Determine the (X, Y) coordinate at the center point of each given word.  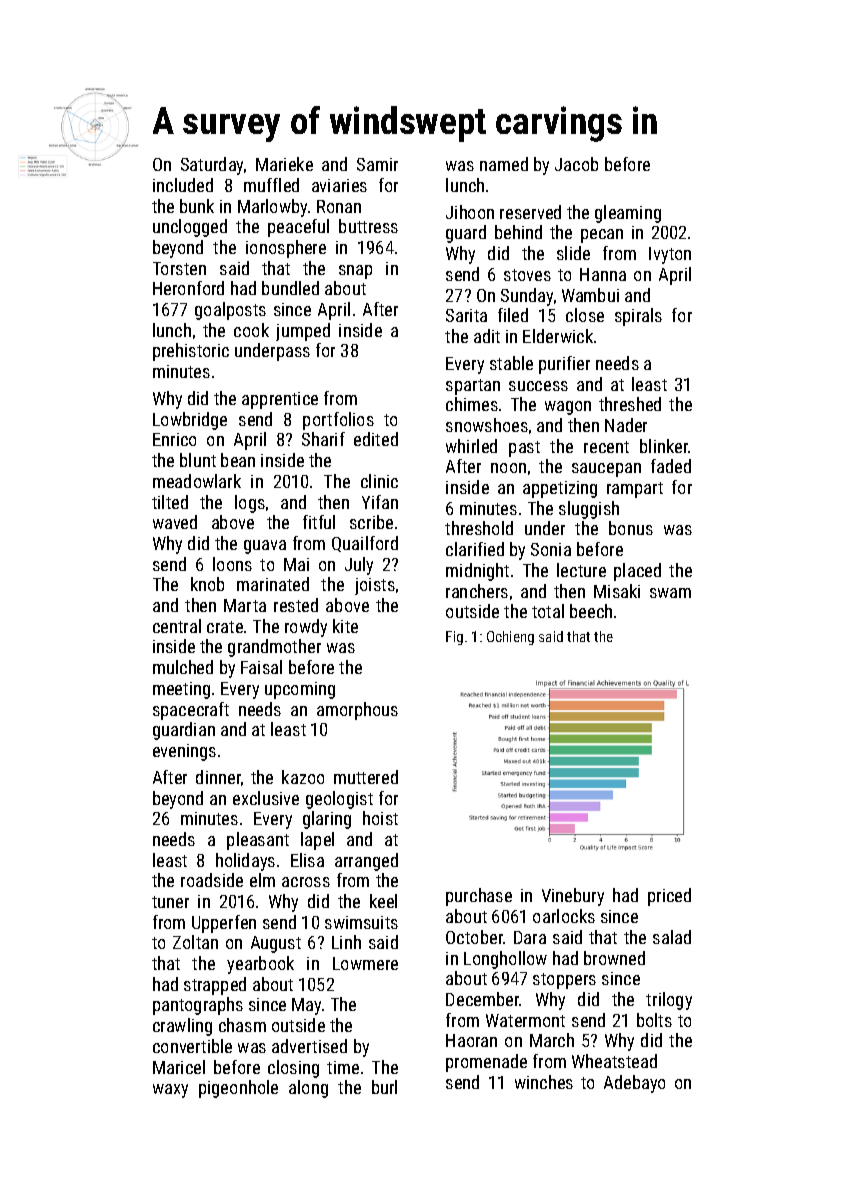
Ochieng (510, 638)
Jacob (576, 164)
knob (207, 584)
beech (591, 611)
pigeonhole (238, 1089)
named (504, 164)
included (183, 185)
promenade (486, 1063)
